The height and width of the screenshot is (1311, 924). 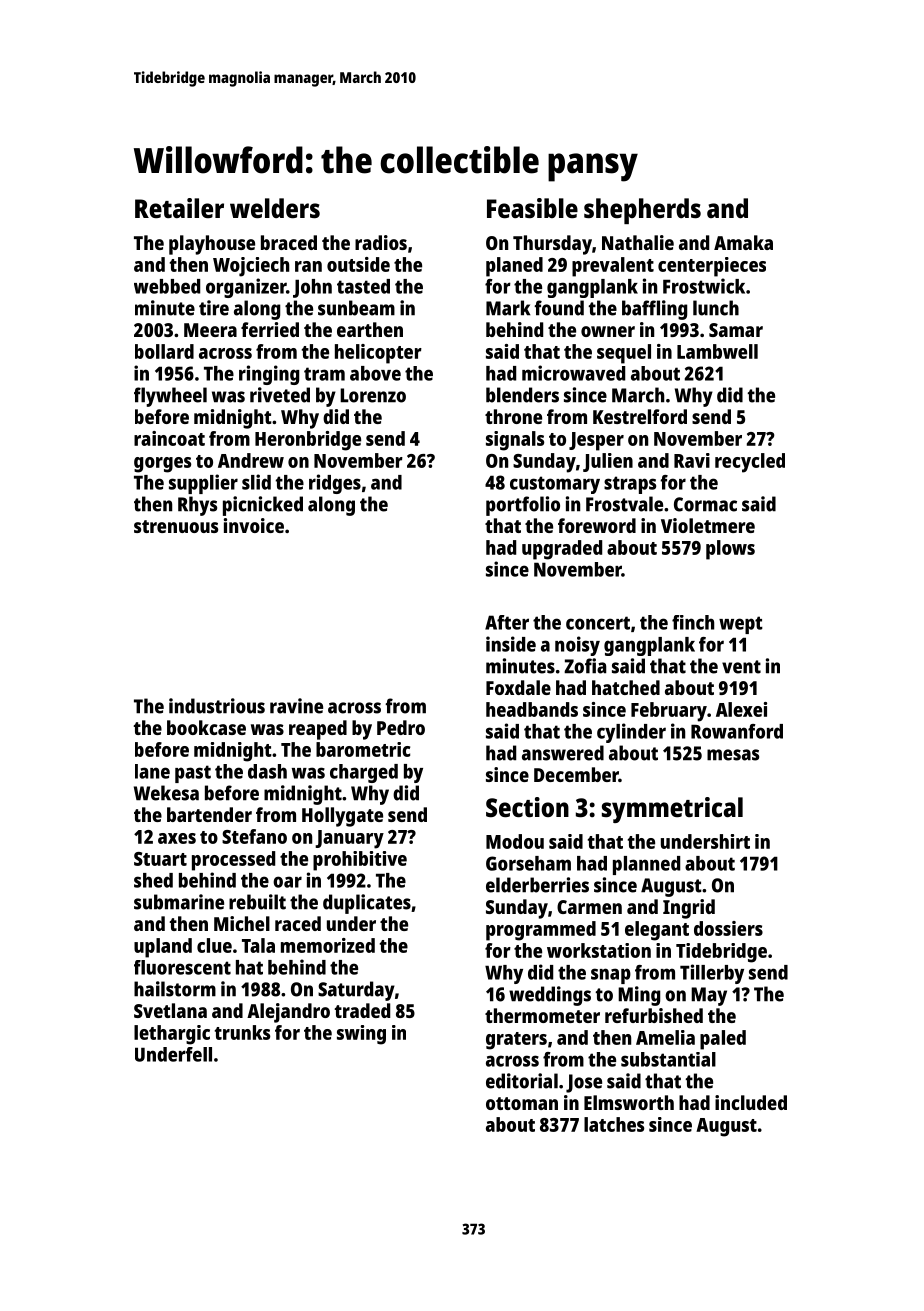 What do you see at coordinates (381, 242) in the screenshot?
I see `radios` at bounding box center [381, 242].
